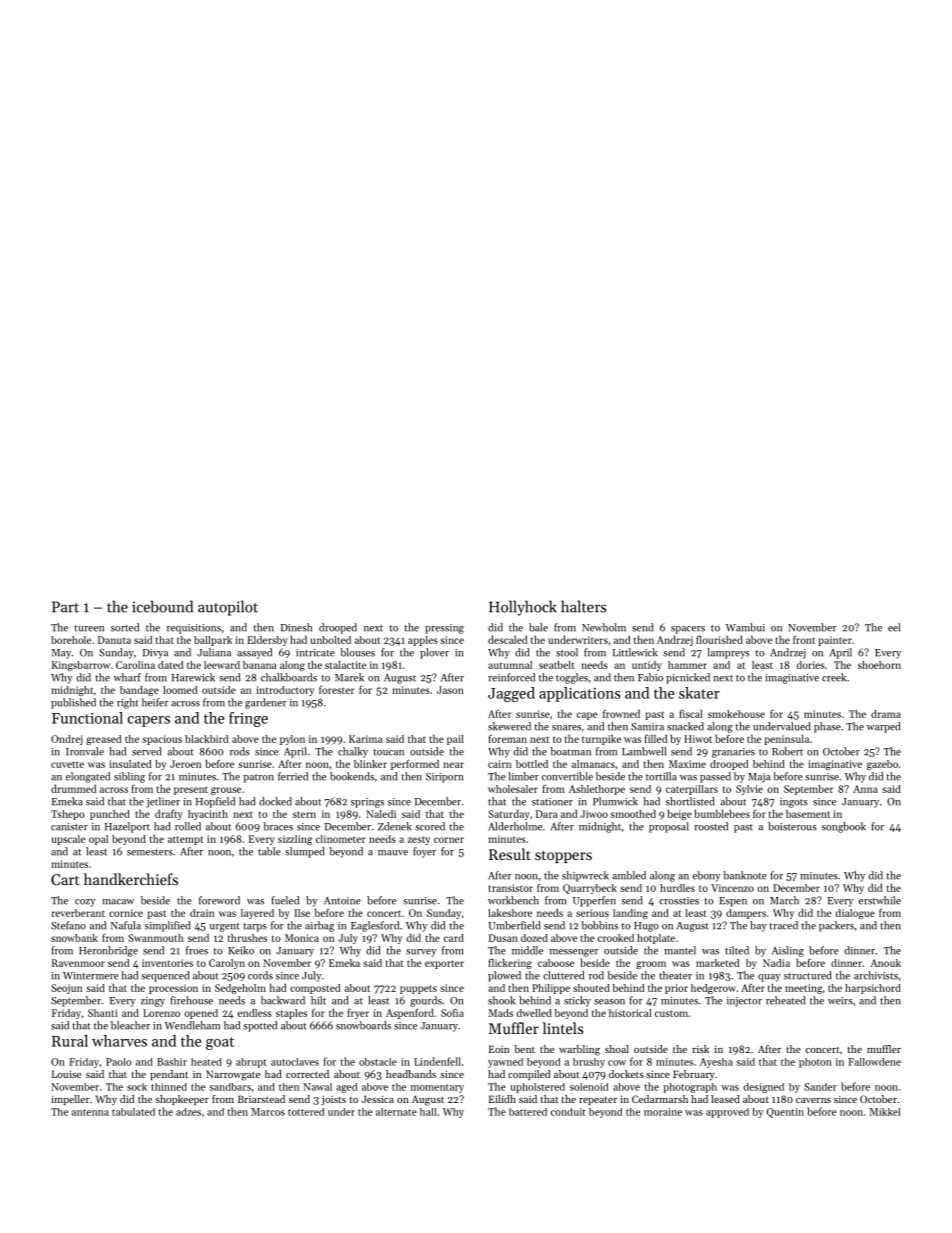 This screenshot has height=1233, width=952. I want to click on sock, so click(137, 1087).
